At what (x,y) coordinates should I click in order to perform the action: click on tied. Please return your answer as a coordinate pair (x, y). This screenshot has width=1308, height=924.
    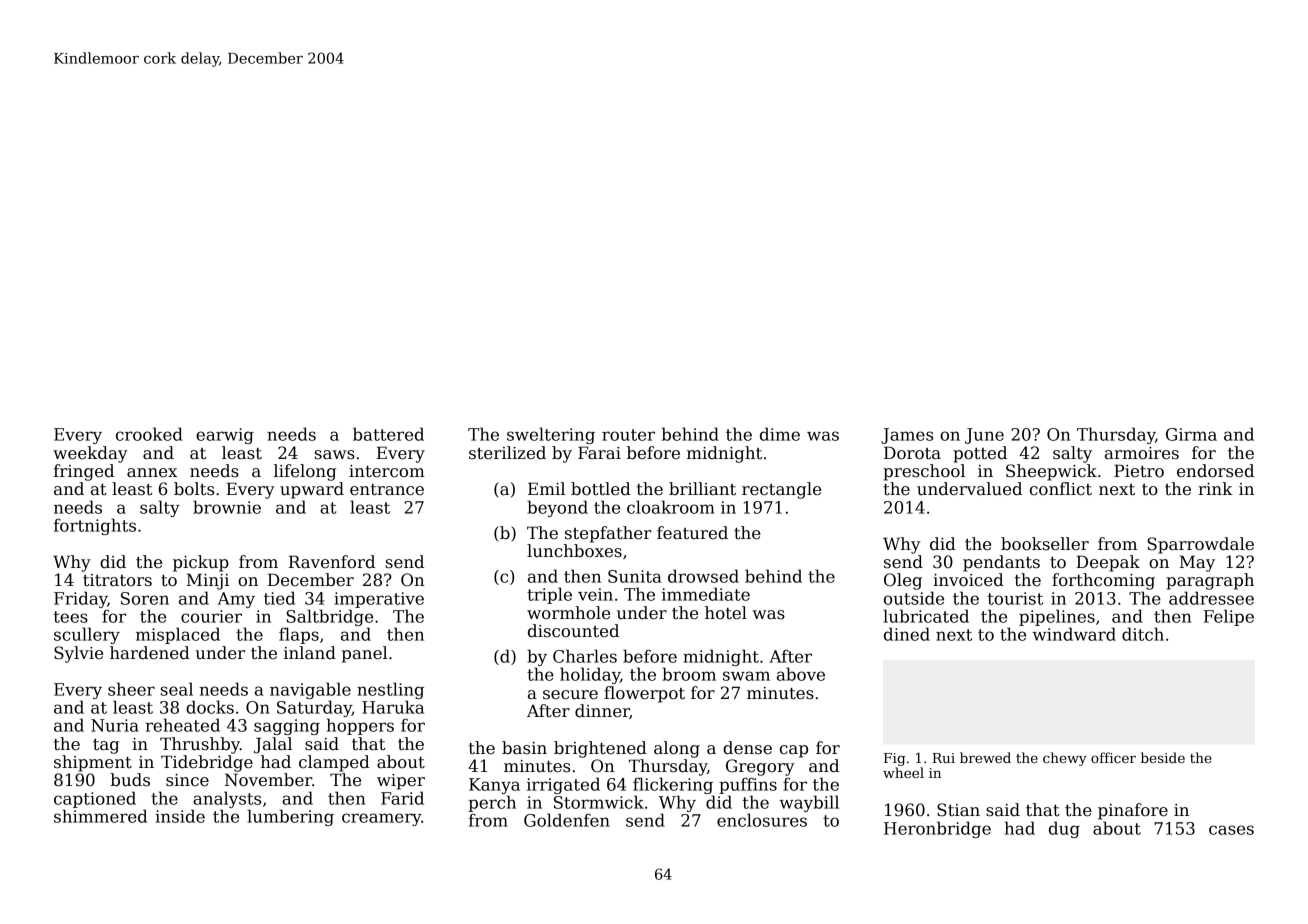
    Looking at the image, I should click on (279, 598).
